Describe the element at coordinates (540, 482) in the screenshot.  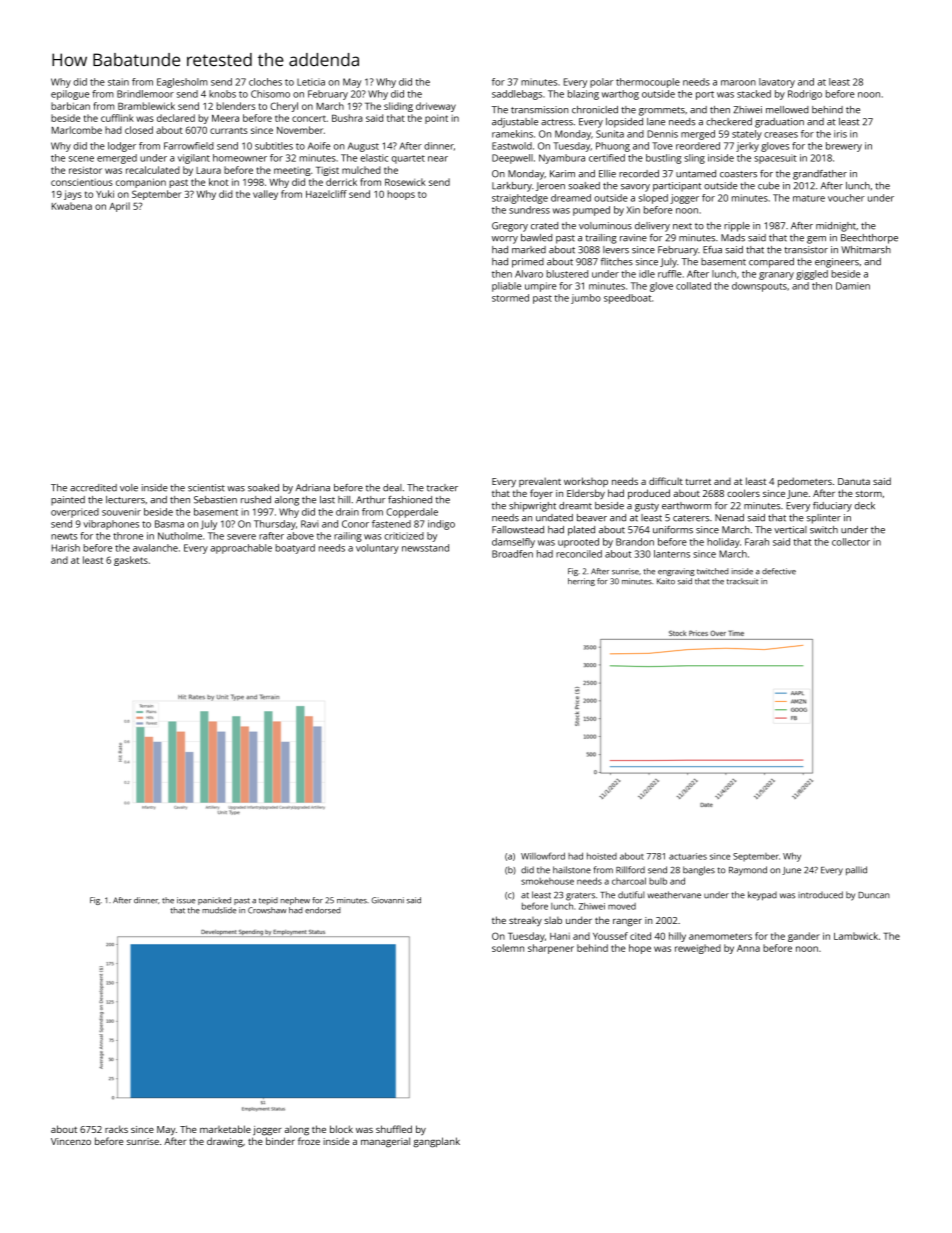
I see `prevalent` at that location.
